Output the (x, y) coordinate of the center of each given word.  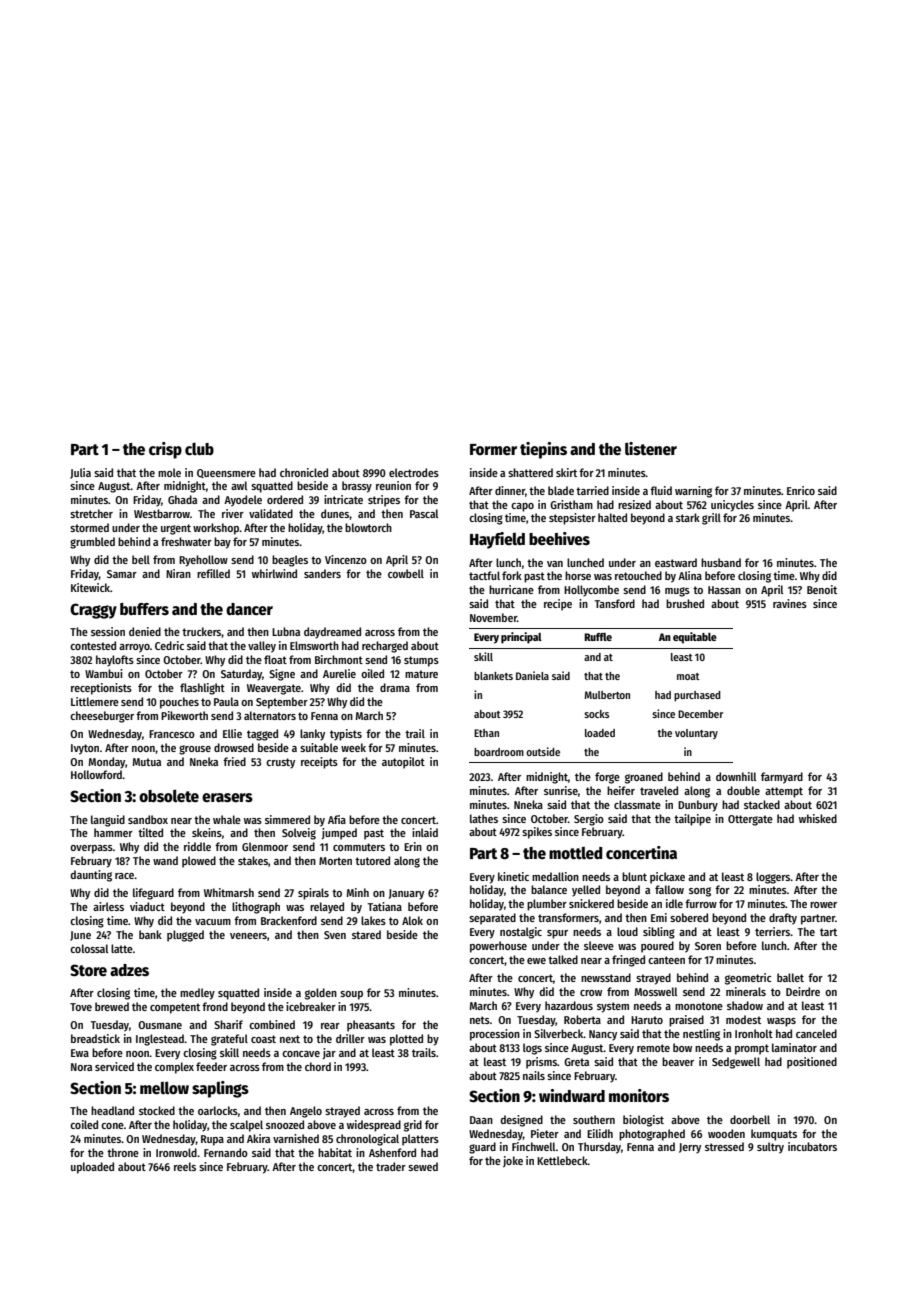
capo (522, 507)
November (493, 617)
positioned (812, 1063)
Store (88, 970)
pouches (179, 703)
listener (651, 449)
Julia (80, 473)
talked (563, 959)
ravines (790, 603)
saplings (220, 1089)
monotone (699, 1006)
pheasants (371, 1026)
